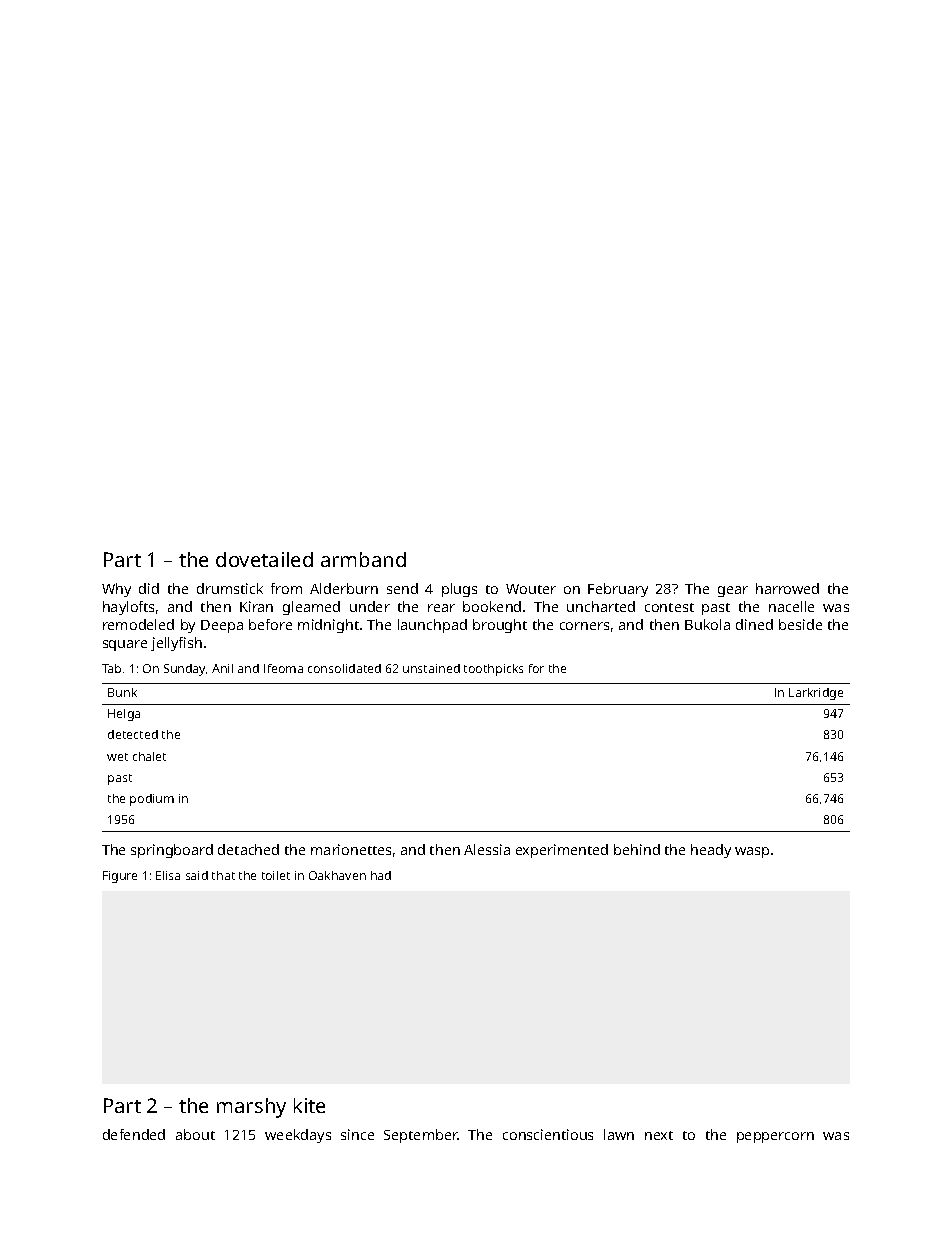 The width and height of the screenshot is (952, 1233). I want to click on marionettes, so click(351, 849).
